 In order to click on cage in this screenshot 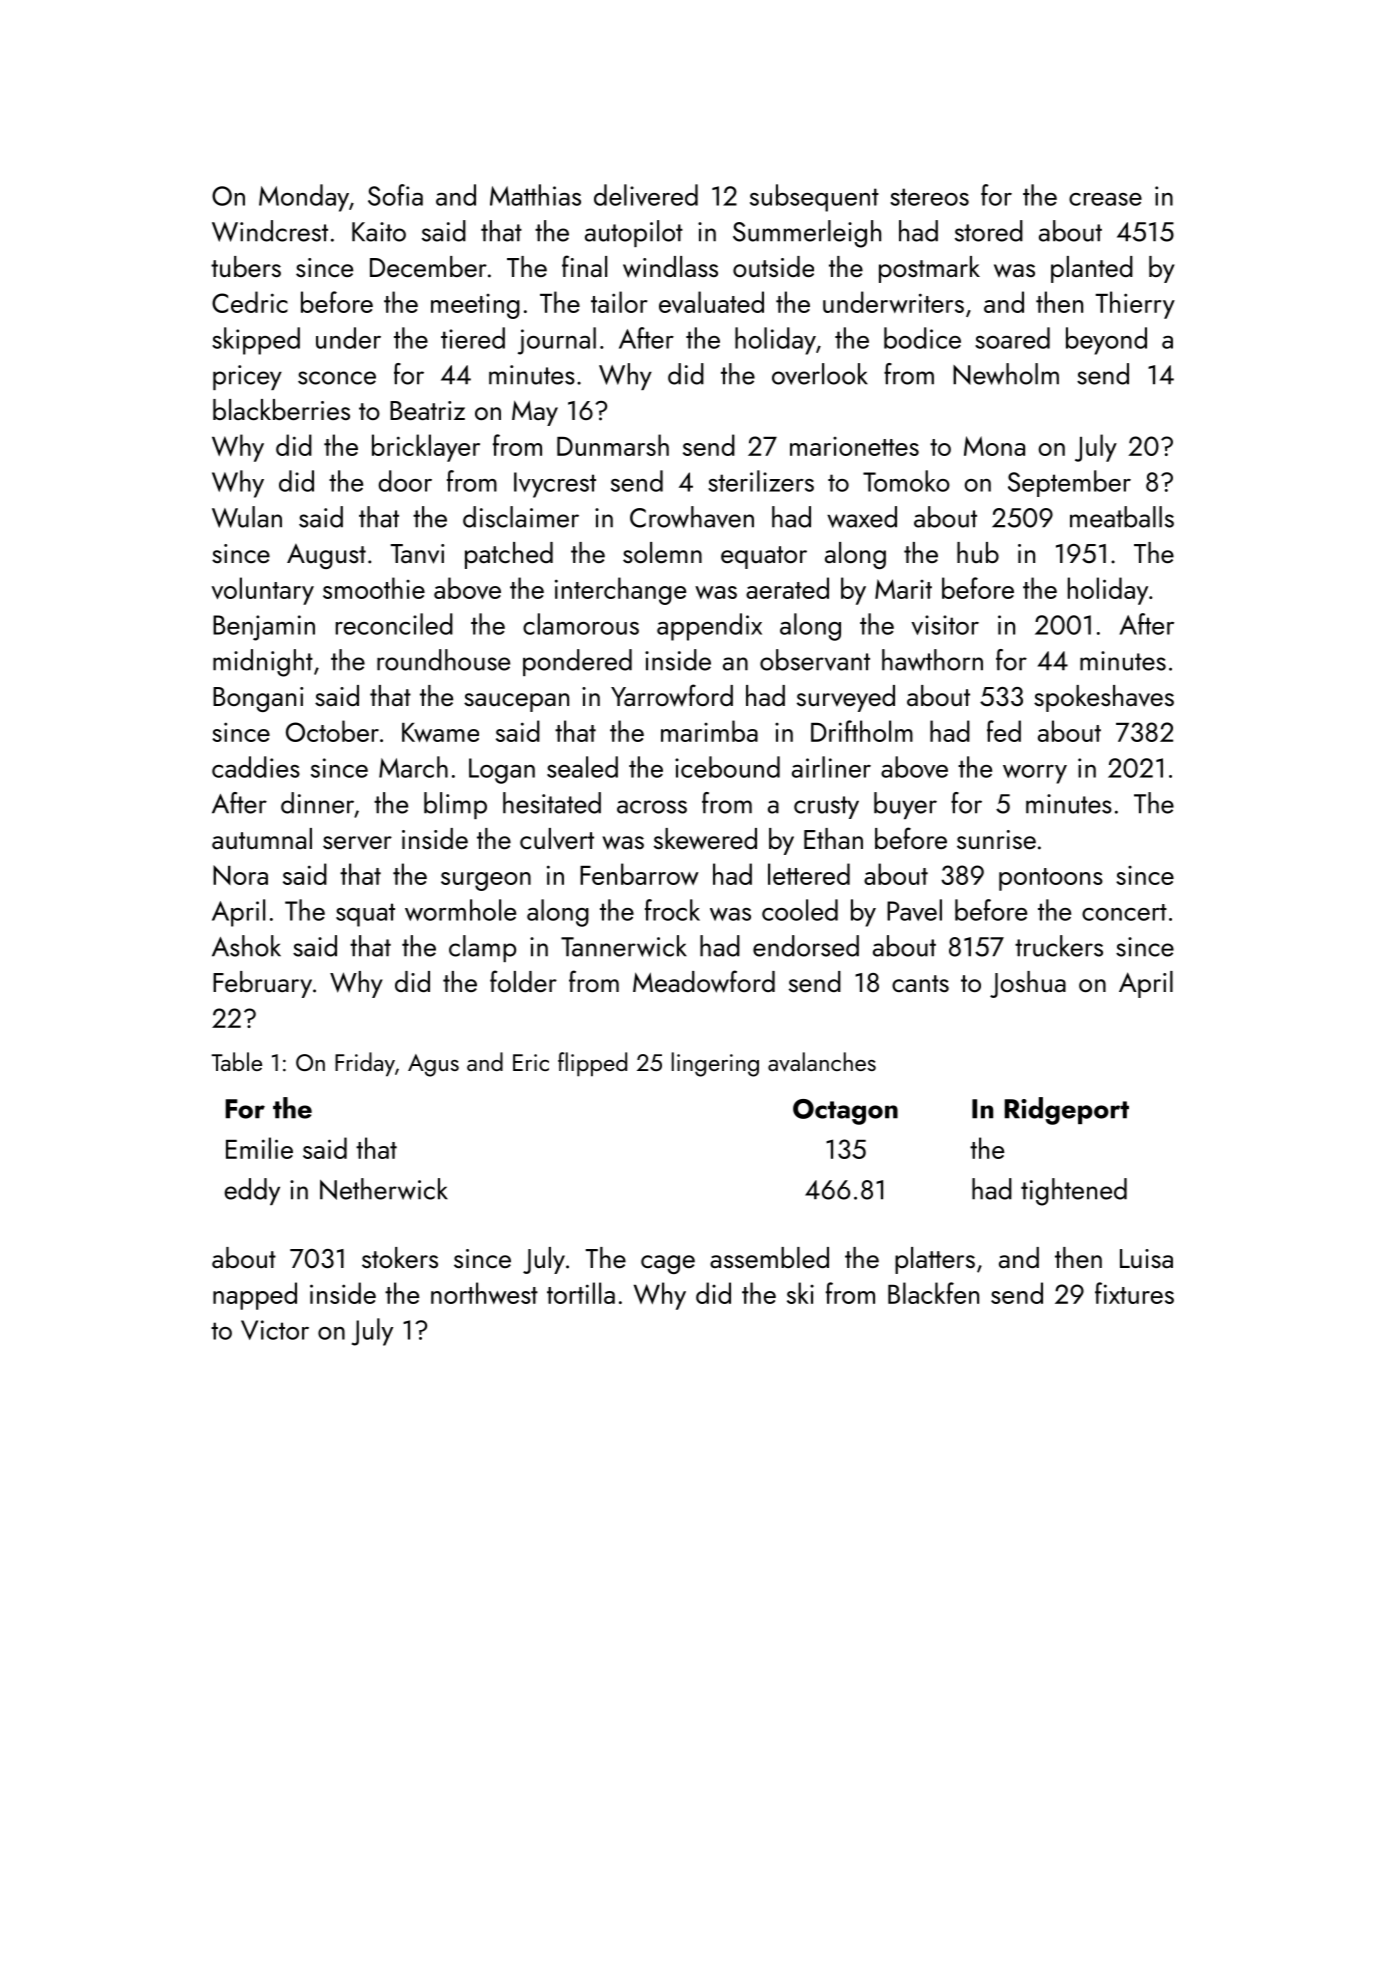, I will do `click(668, 1264)`.
